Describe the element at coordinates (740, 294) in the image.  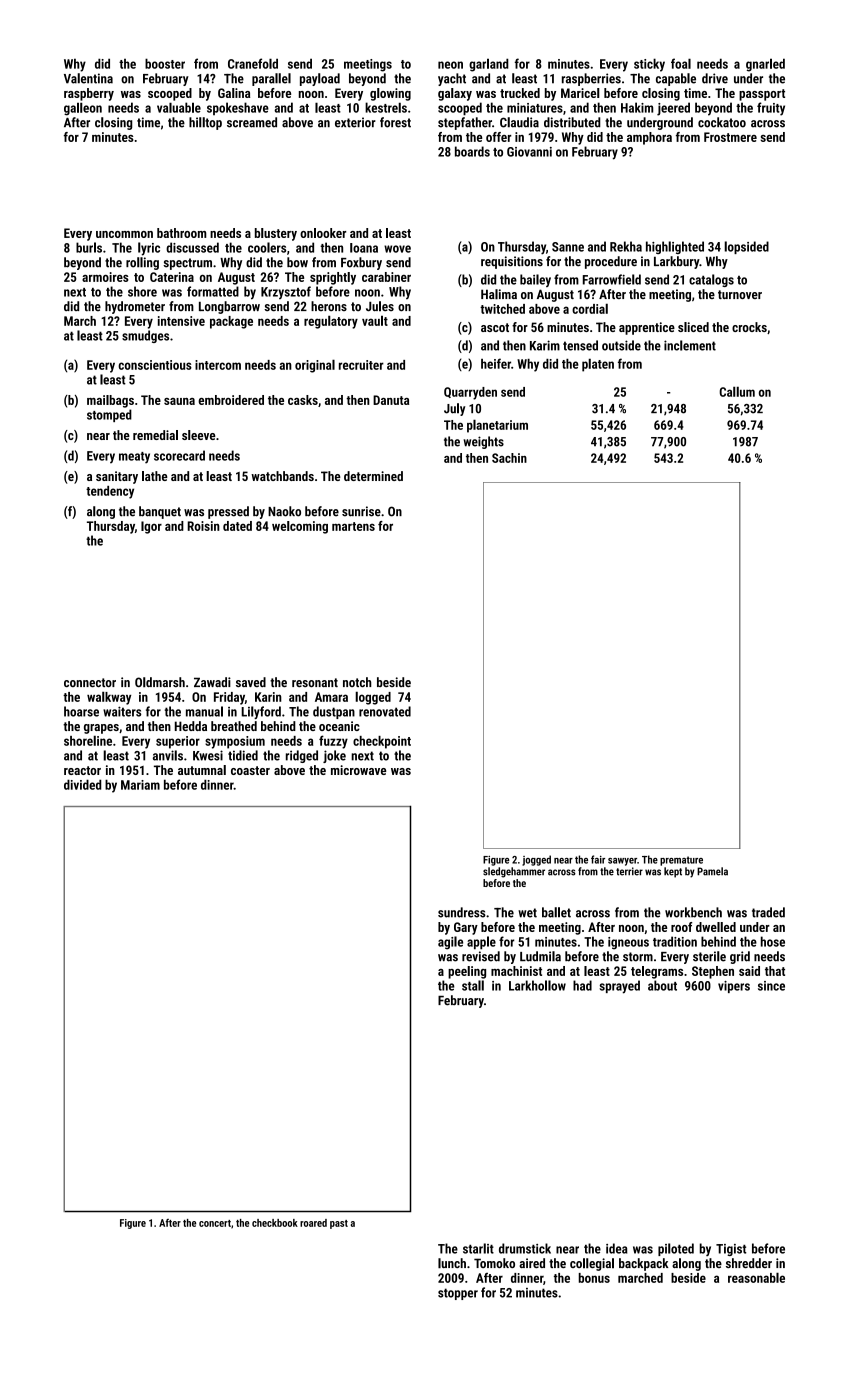
I see `turnover` at that location.
